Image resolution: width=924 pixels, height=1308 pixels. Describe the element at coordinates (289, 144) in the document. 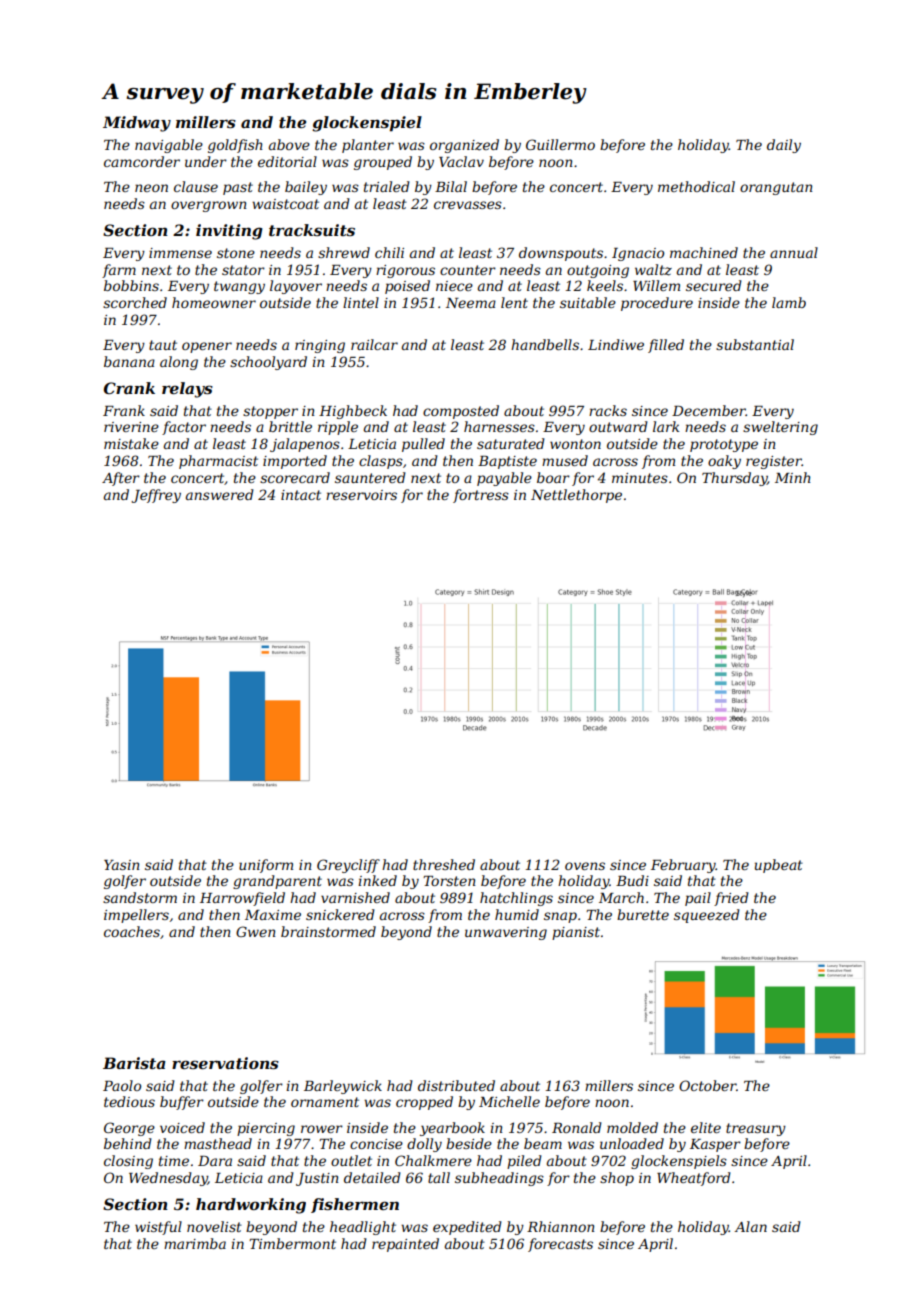

I see `above` at that location.
